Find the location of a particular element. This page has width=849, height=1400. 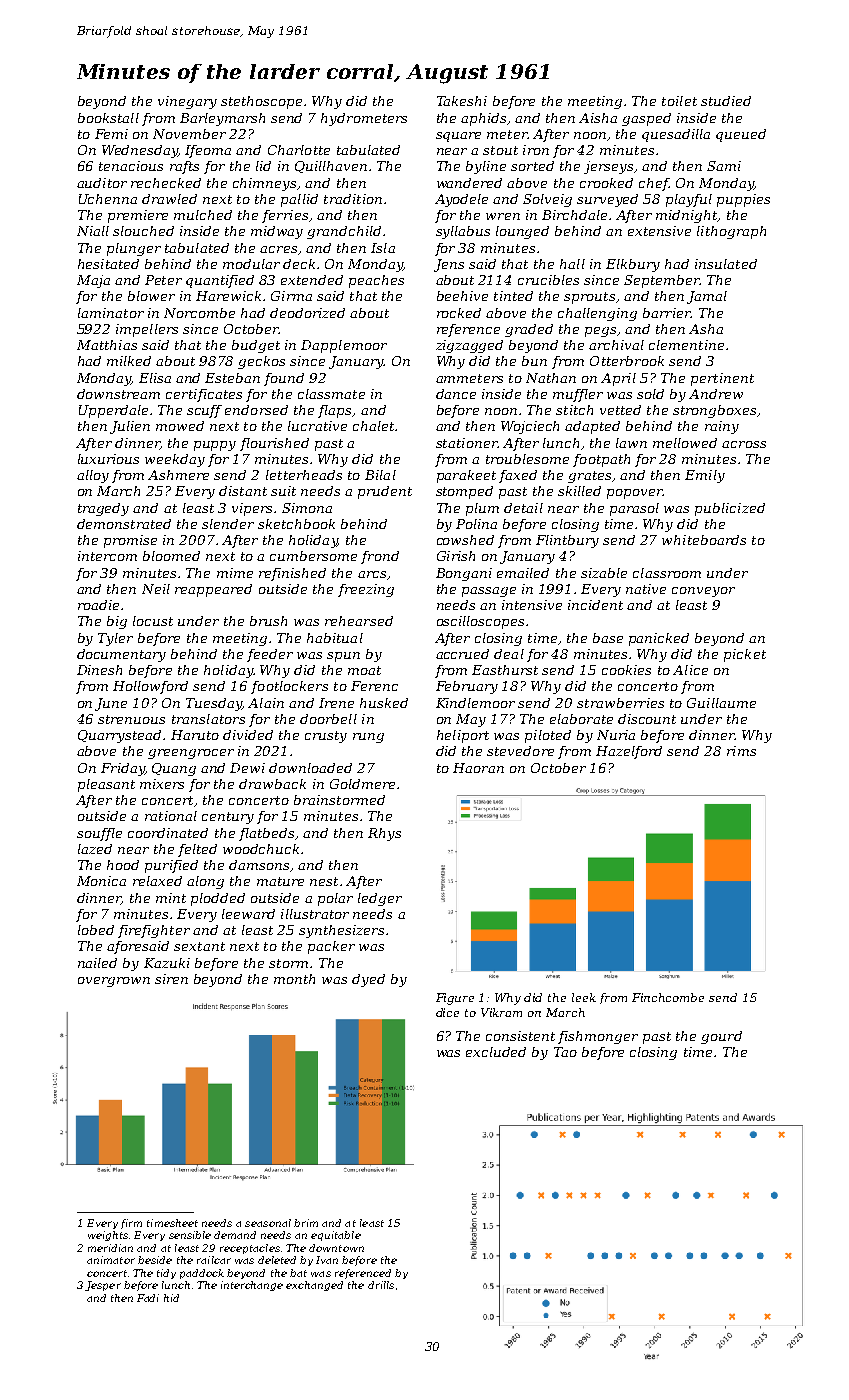

vinegary is located at coordinates (187, 102).
